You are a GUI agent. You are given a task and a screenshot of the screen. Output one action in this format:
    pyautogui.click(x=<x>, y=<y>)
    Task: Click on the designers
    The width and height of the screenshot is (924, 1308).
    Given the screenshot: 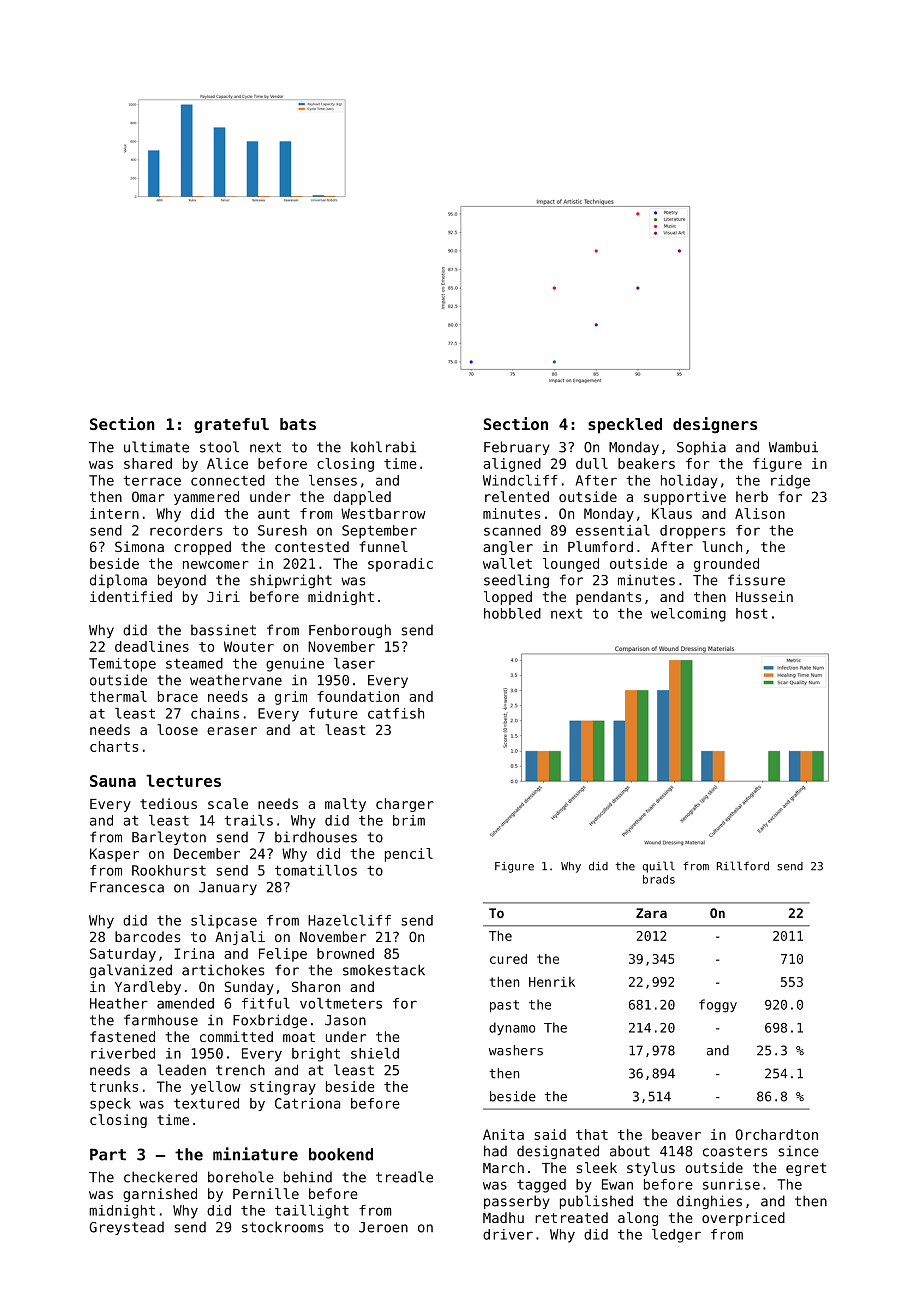 What is the action you would take?
    pyautogui.click(x=715, y=425)
